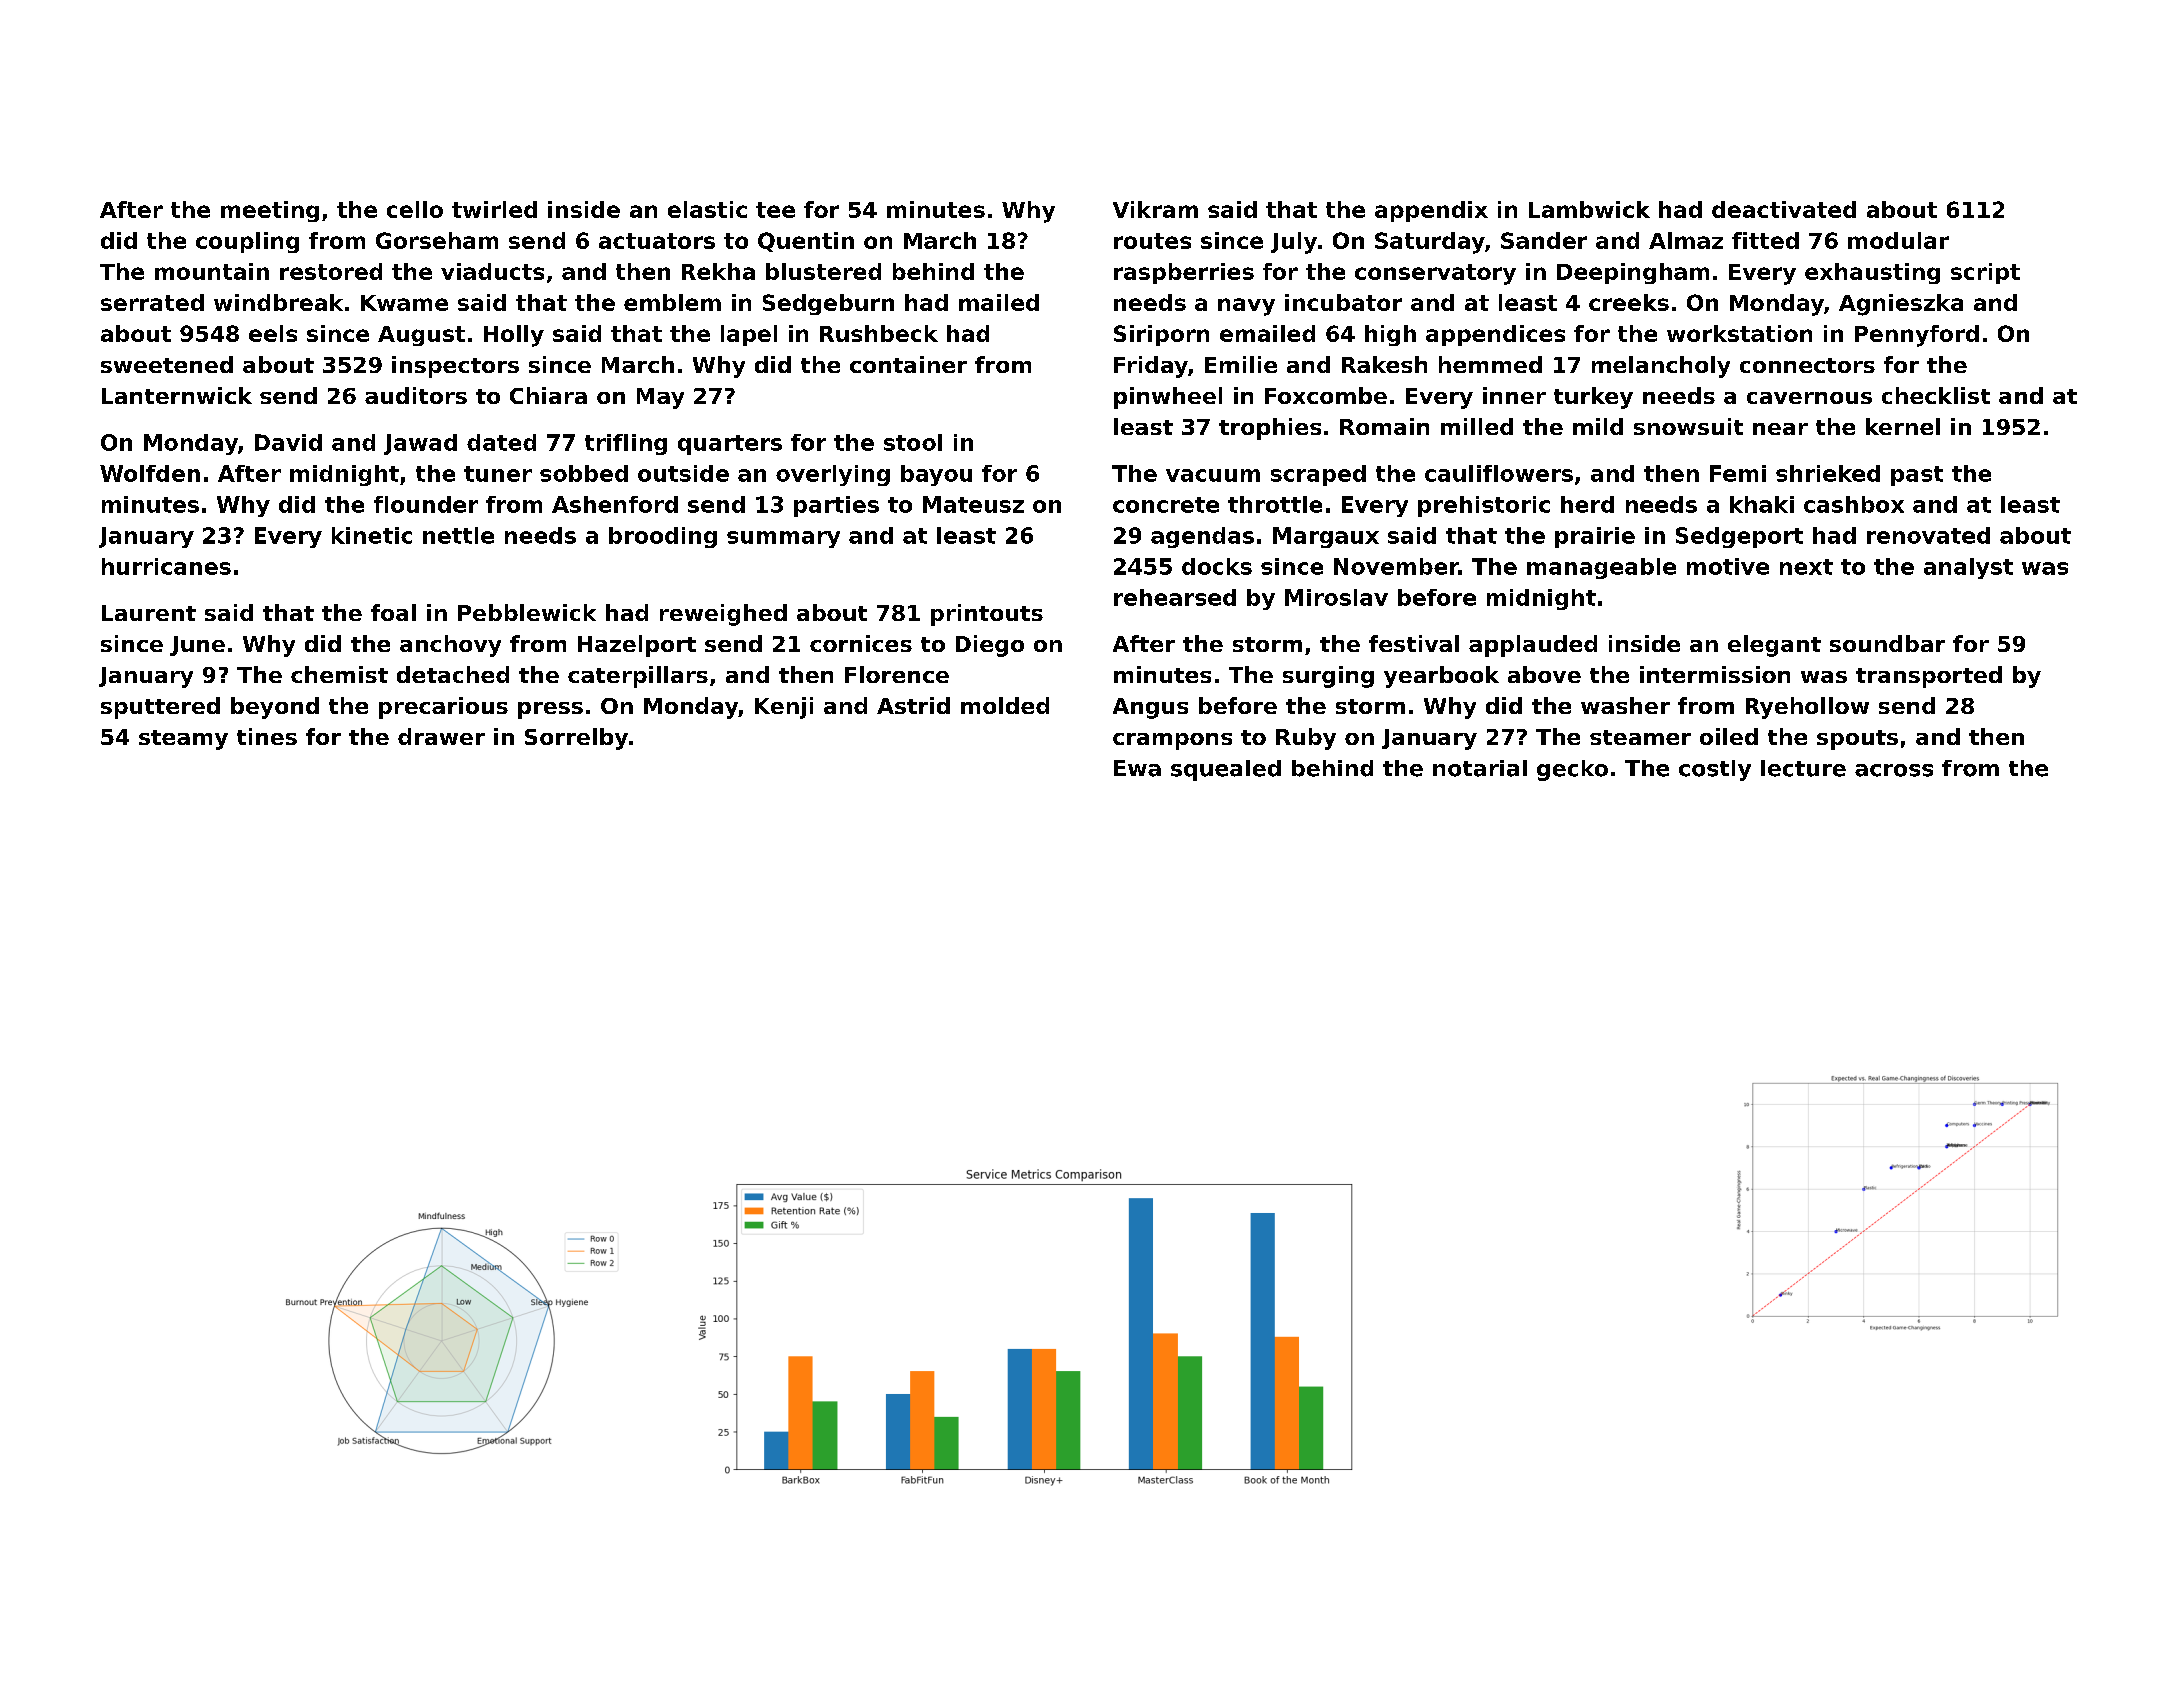 This screenshot has height=1683, width=2178. I want to click on summary, so click(783, 539).
